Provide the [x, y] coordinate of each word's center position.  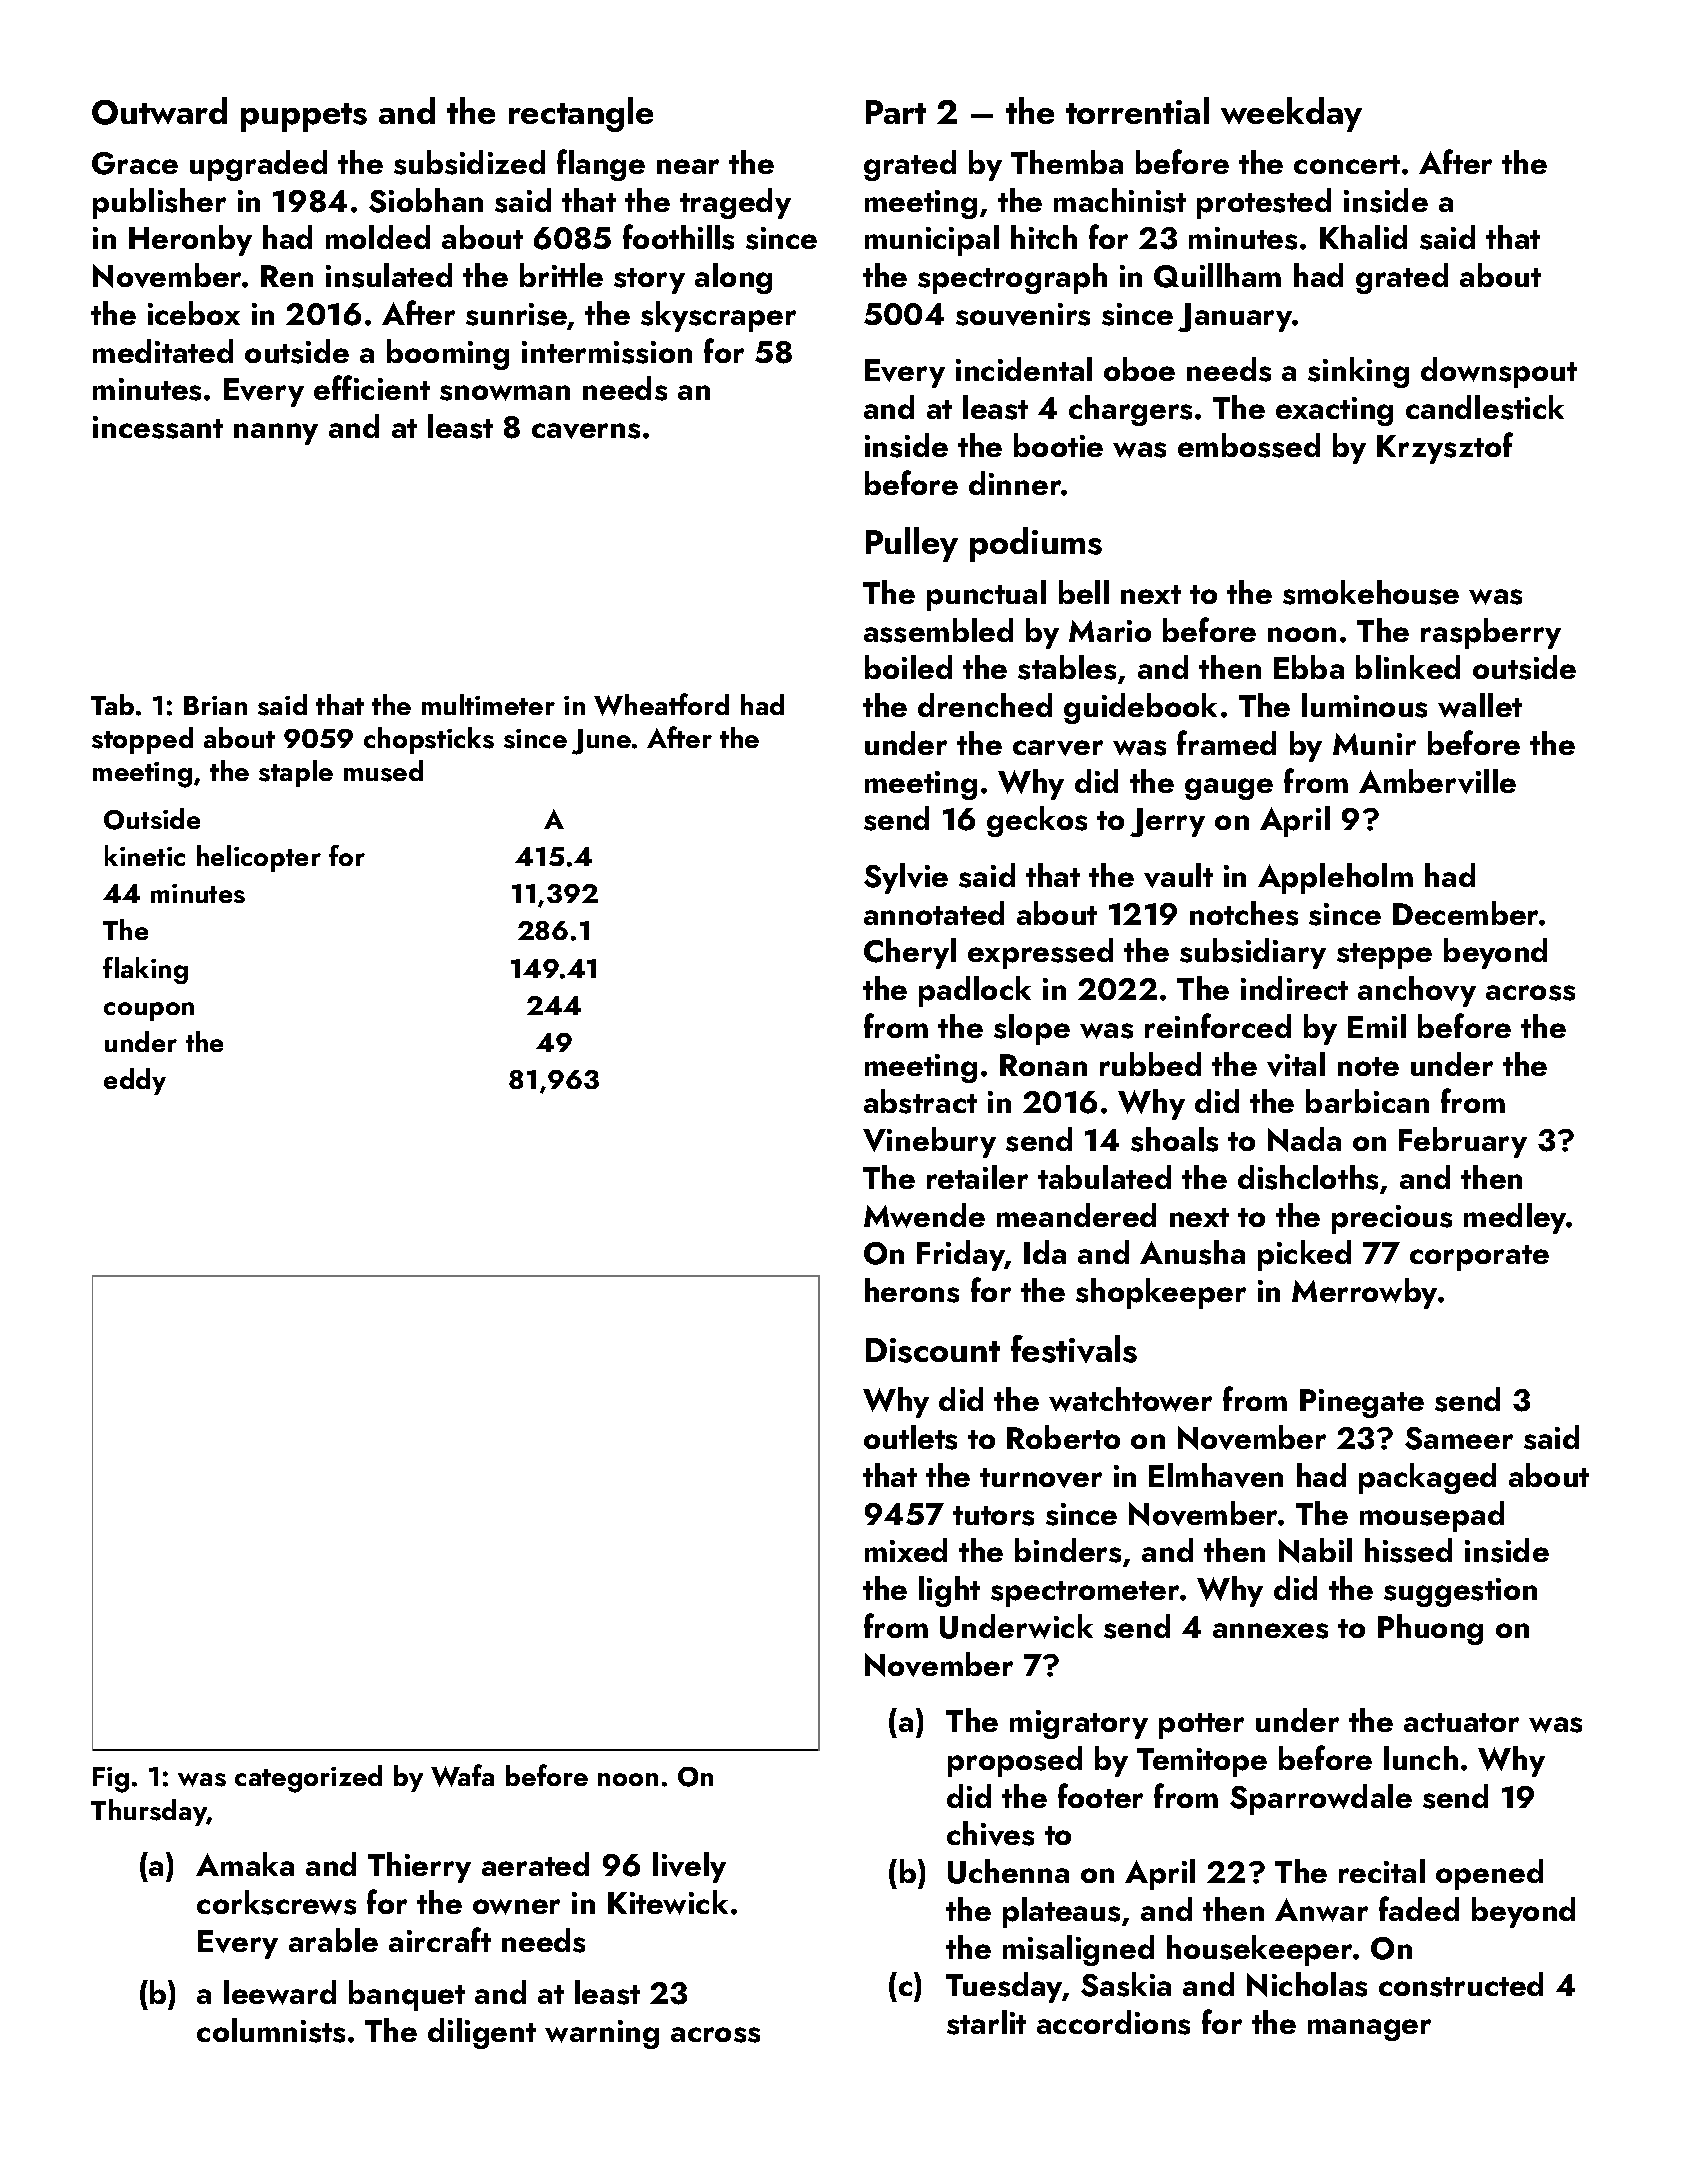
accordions [1113, 2022]
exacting [1334, 411]
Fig [111, 1780]
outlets [910, 1437]
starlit [986, 2022]
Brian [215, 705]
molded [378, 237]
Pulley [912, 544]
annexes [1270, 1631]
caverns [586, 431]
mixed [906, 1550]
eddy [135, 1081]
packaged [1427, 1478]
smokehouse [1371, 592]
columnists [271, 2030]
